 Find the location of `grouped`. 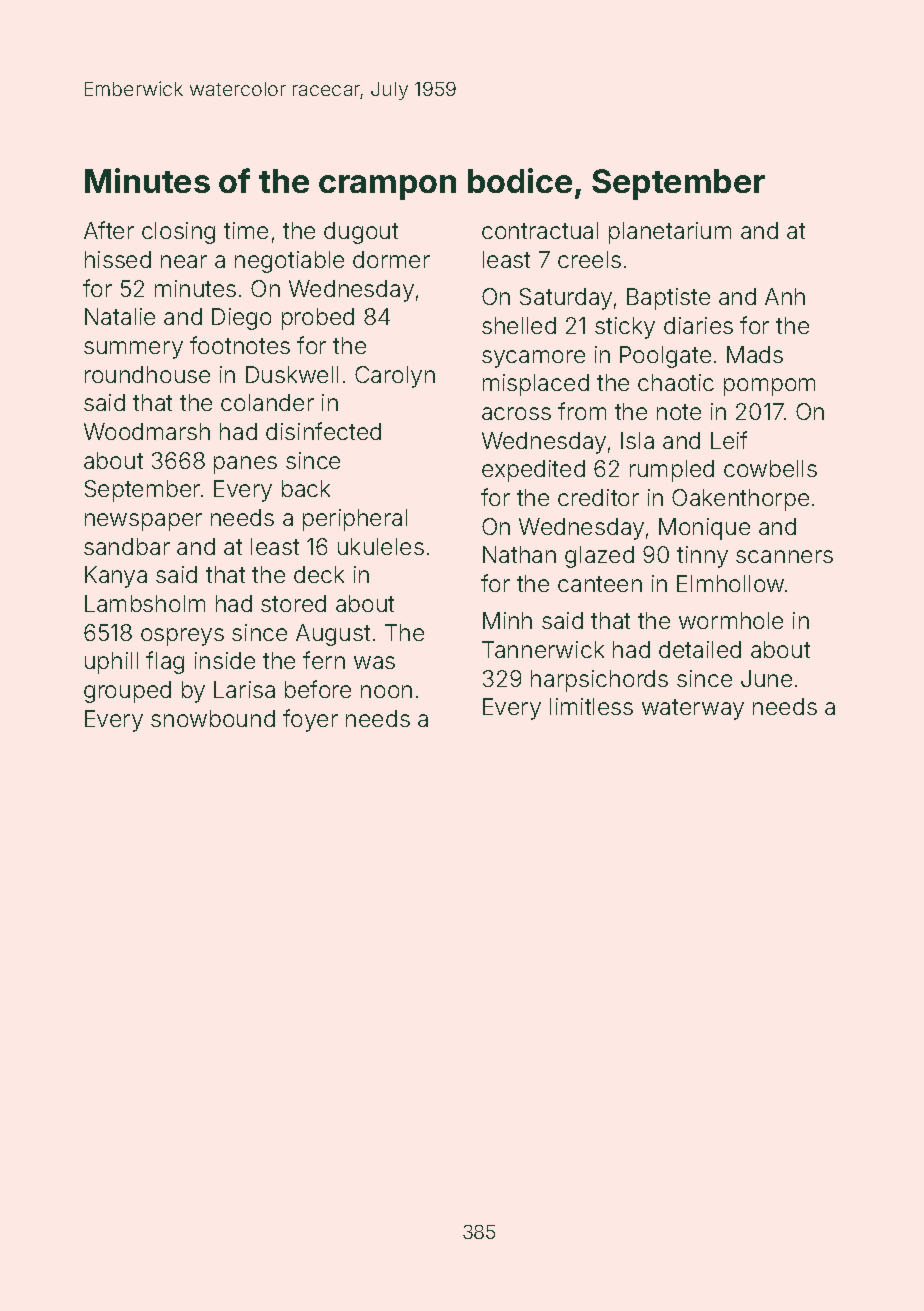

grouped is located at coordinates (127, 692).
